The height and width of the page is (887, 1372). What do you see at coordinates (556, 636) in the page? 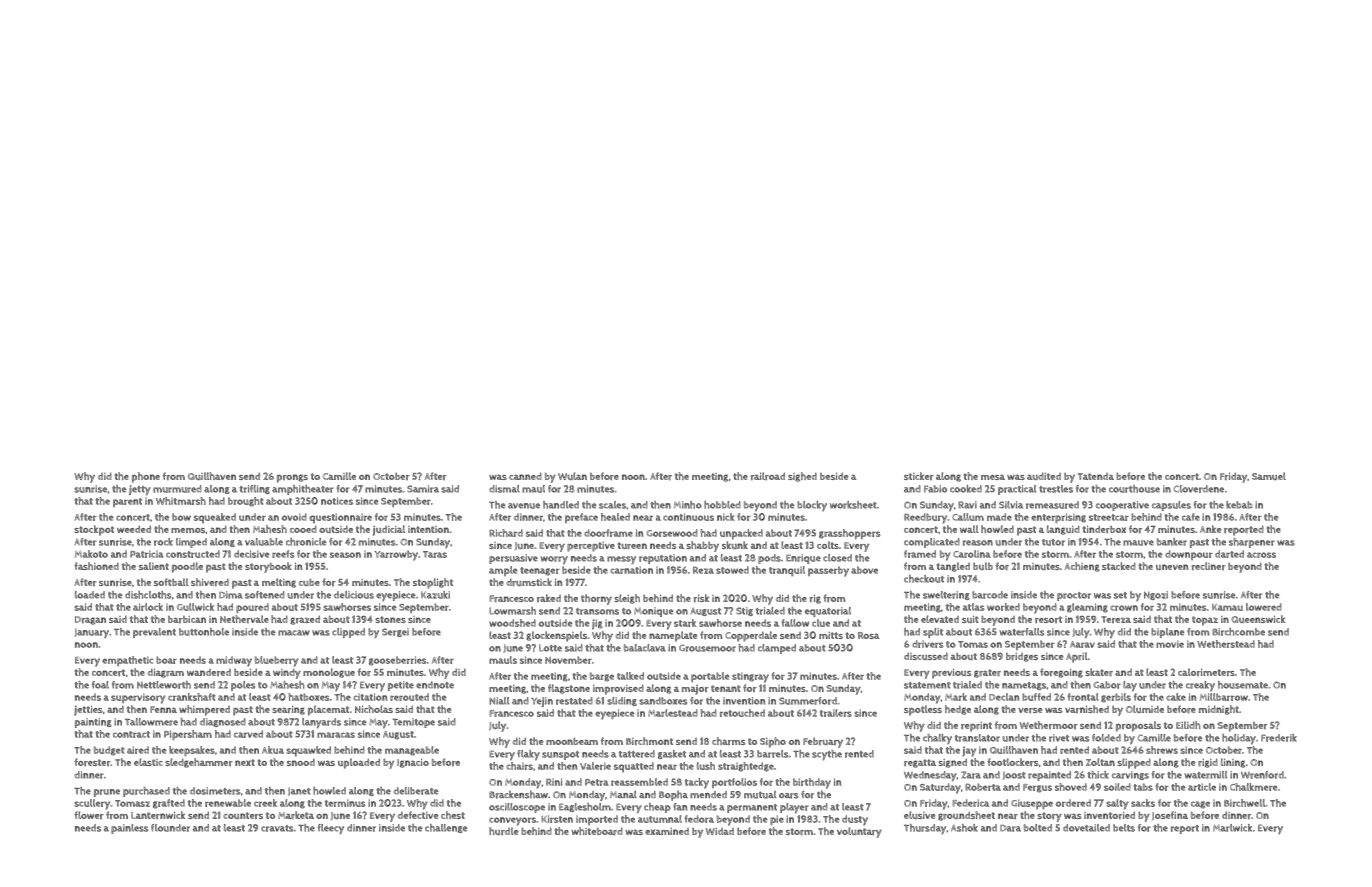
I see `glockenspiels` at bounding box center [556, 636].
